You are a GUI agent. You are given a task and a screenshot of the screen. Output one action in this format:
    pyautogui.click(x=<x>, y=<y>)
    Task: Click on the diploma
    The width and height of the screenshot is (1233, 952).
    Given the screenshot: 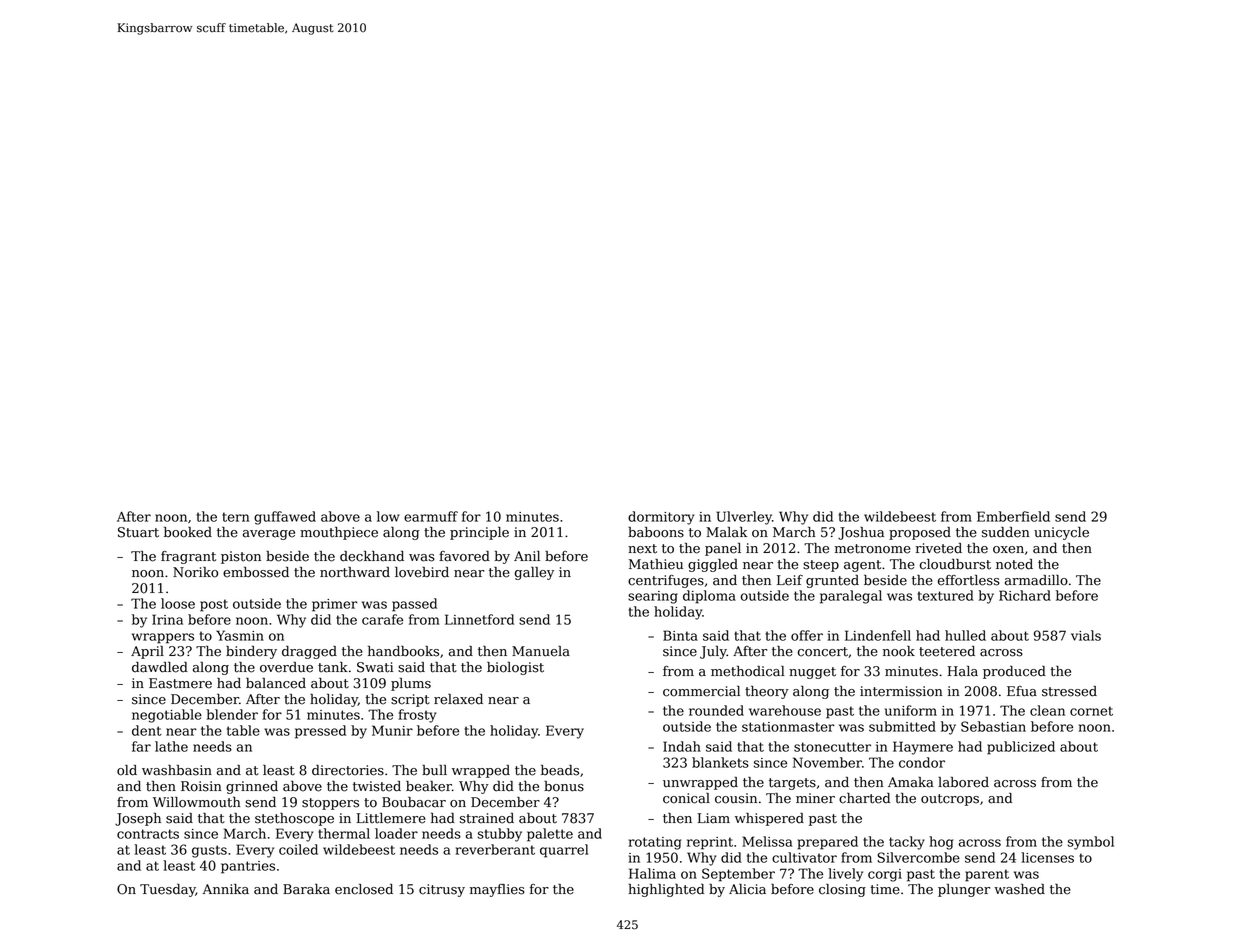 What is the action you would take?
    pyautogui.click(x=709, y=597)
